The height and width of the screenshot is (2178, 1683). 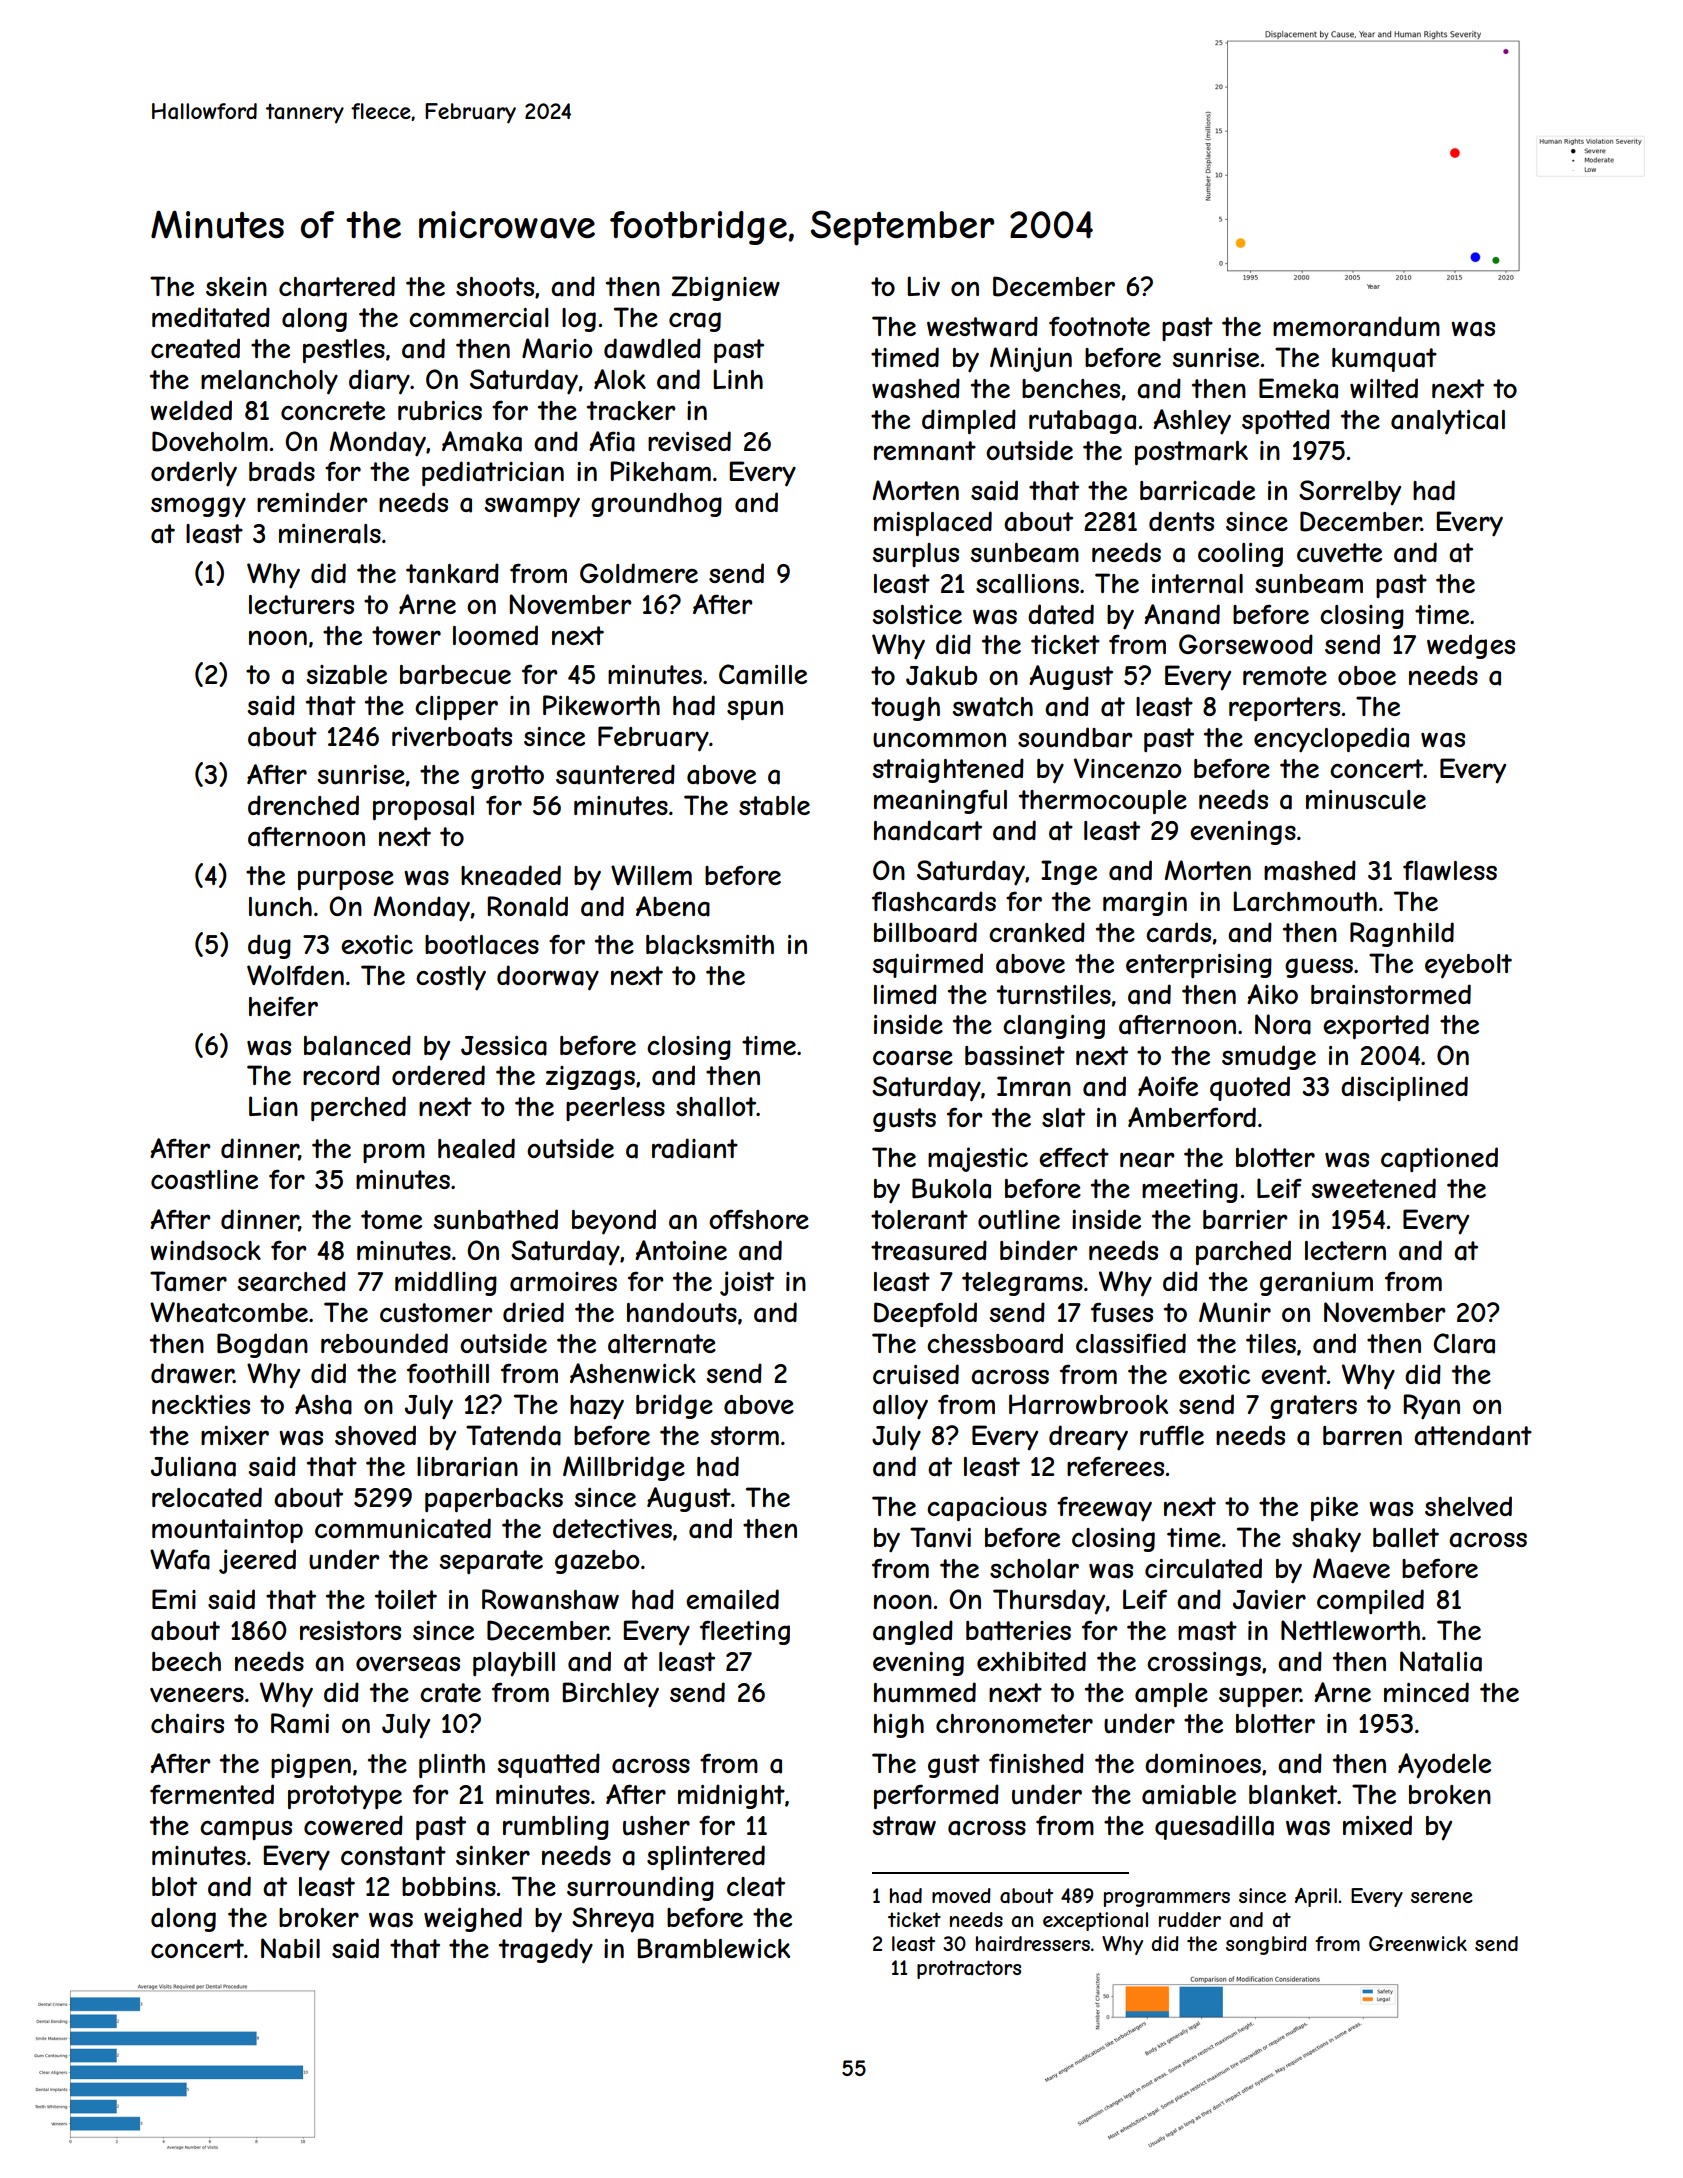 What do you see at coordinates (341, 1075) in the screenshot?
I see `record` at bounding box center [341, 1075].
